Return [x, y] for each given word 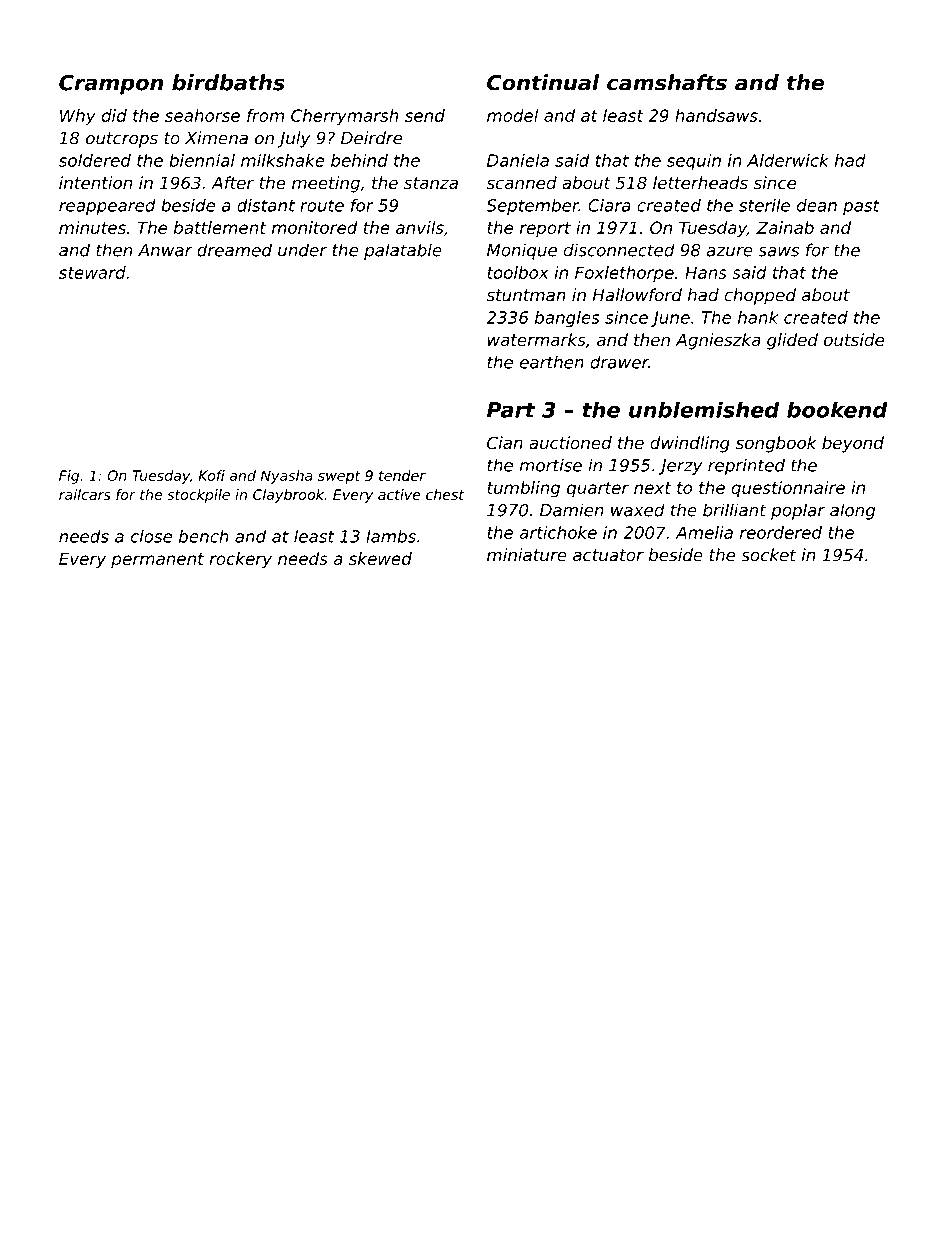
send [425, 115]
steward [92, 272]
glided [792, 341]
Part [511, 410]
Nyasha [287, 477]
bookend [837, 409]
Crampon [111, 84]
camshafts [667, 82]
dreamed [234, 250]
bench [204, 536]
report [545, 230]
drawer [619, 362]
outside [854, 340]
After [232, 183]
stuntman [526, 295]
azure [730, 252]
